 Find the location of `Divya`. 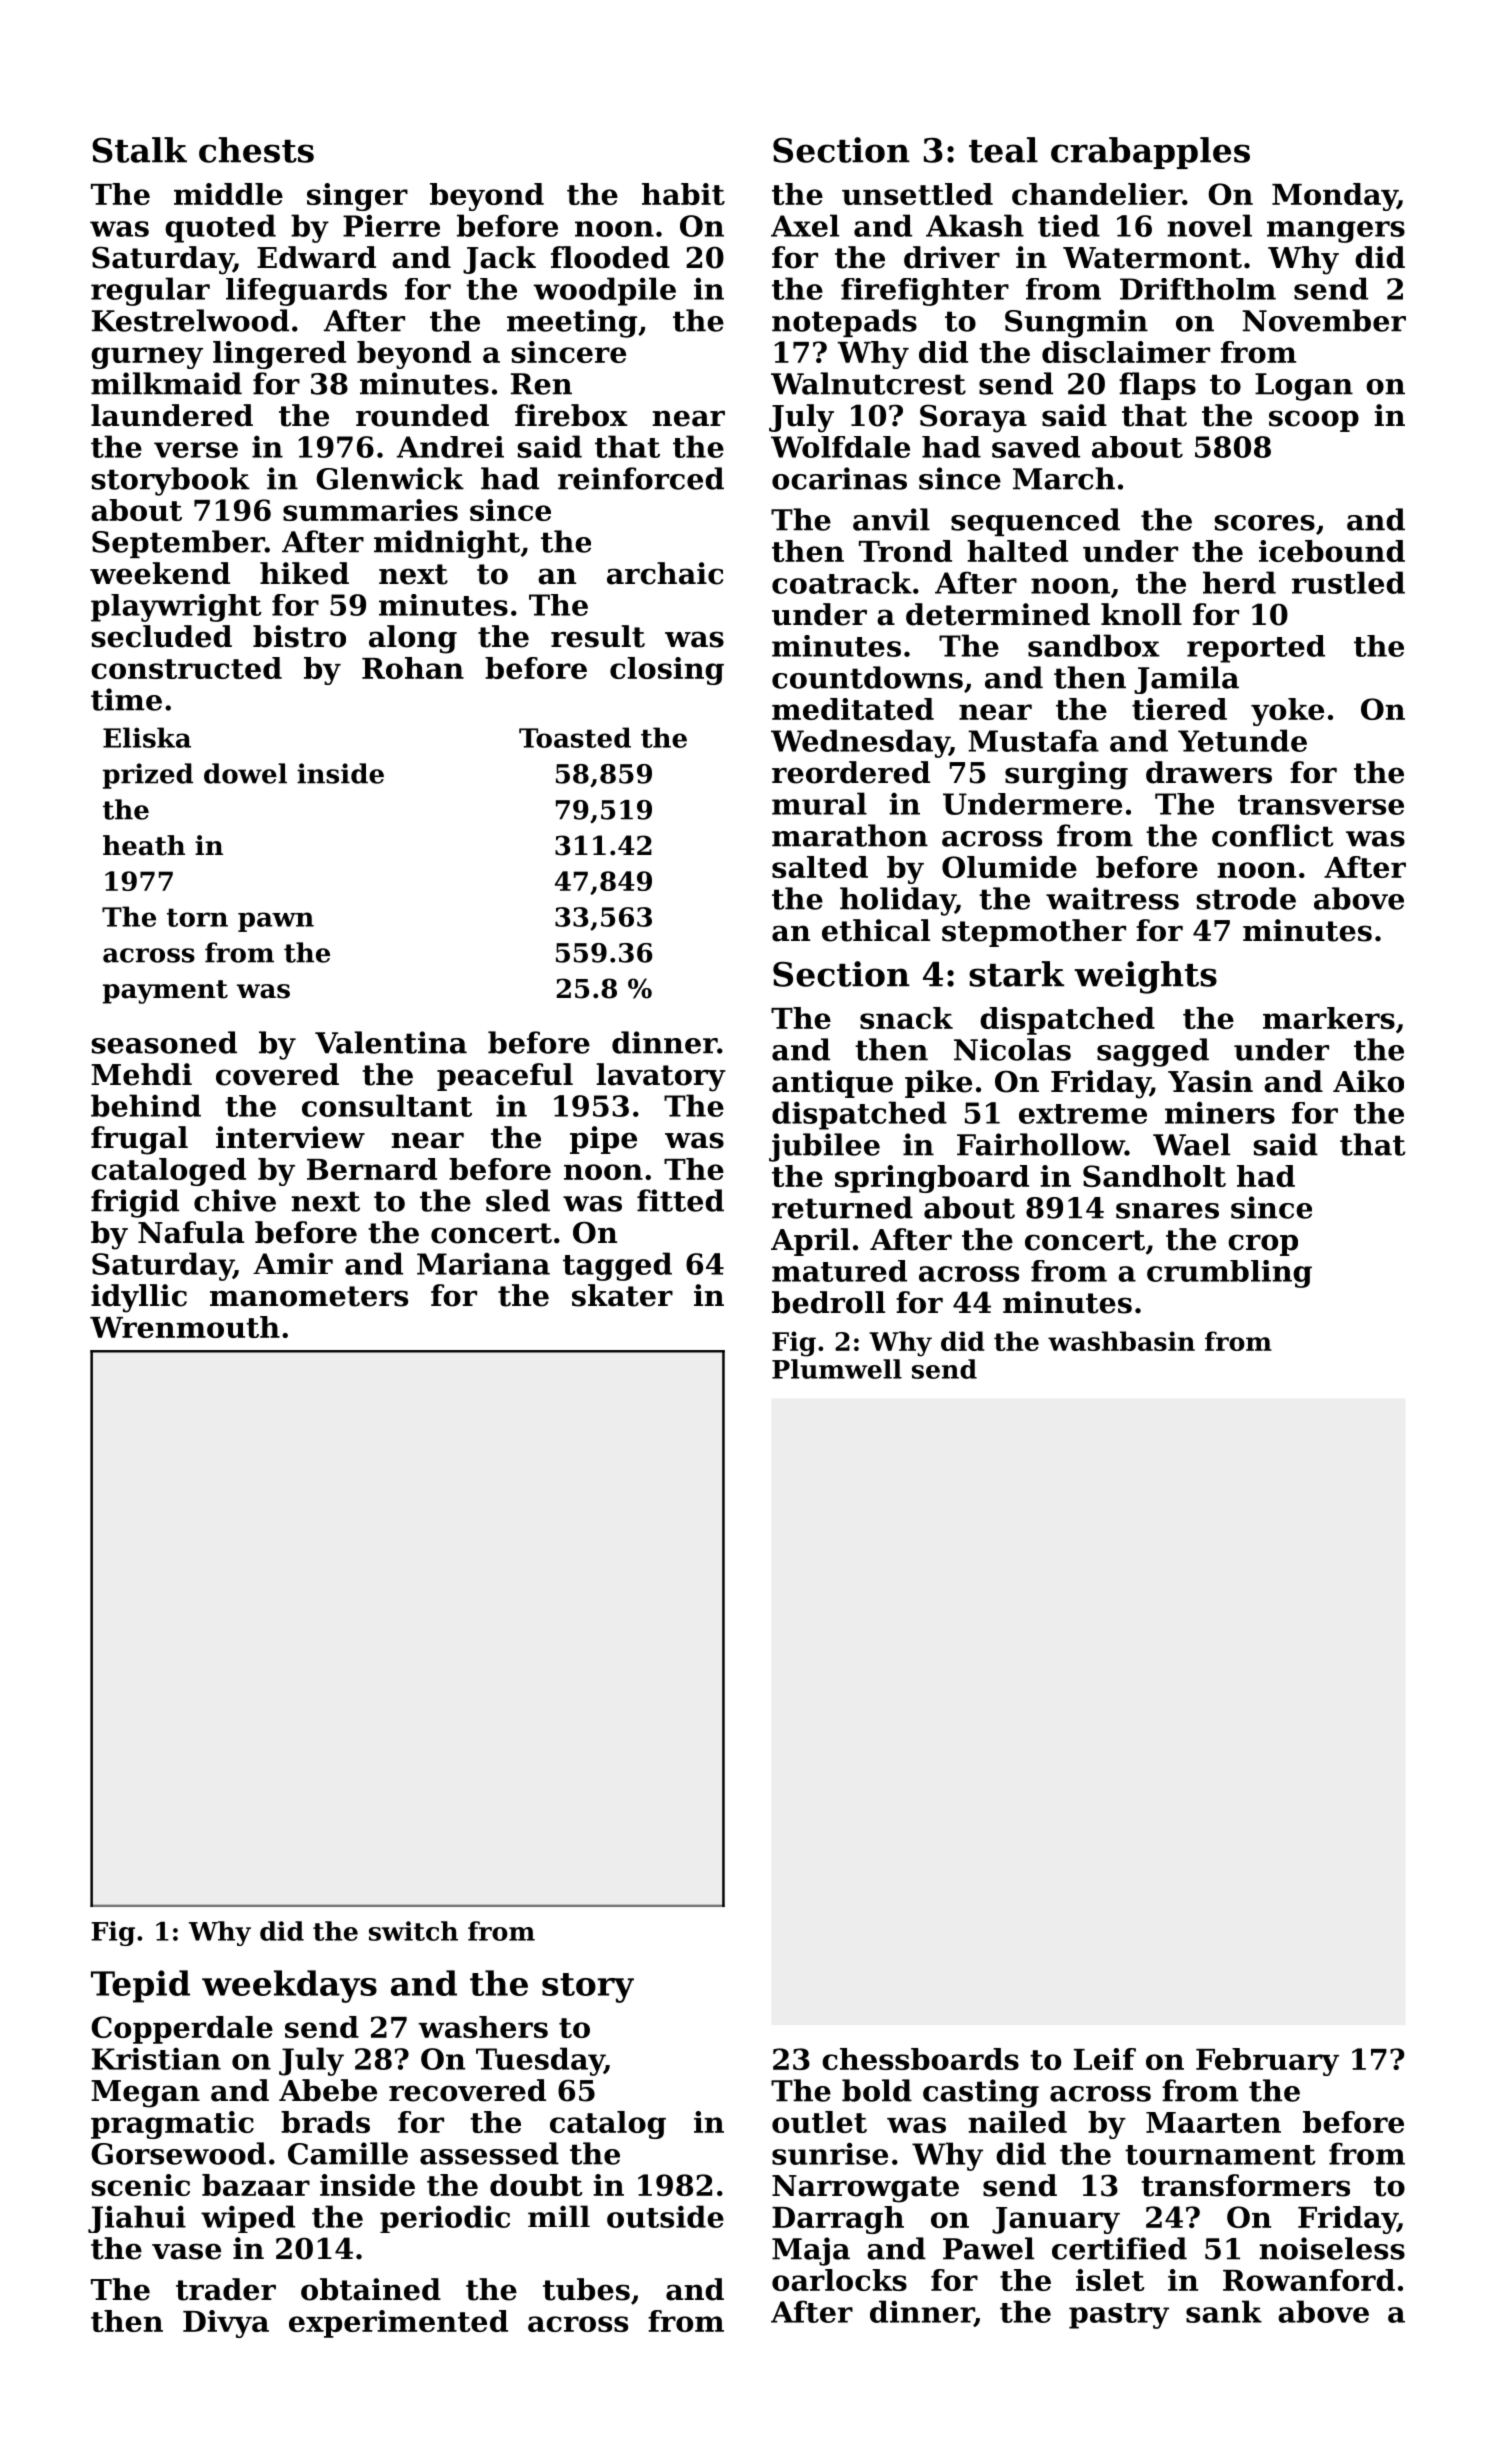

Divya is located at coordinates (226, 2324).
